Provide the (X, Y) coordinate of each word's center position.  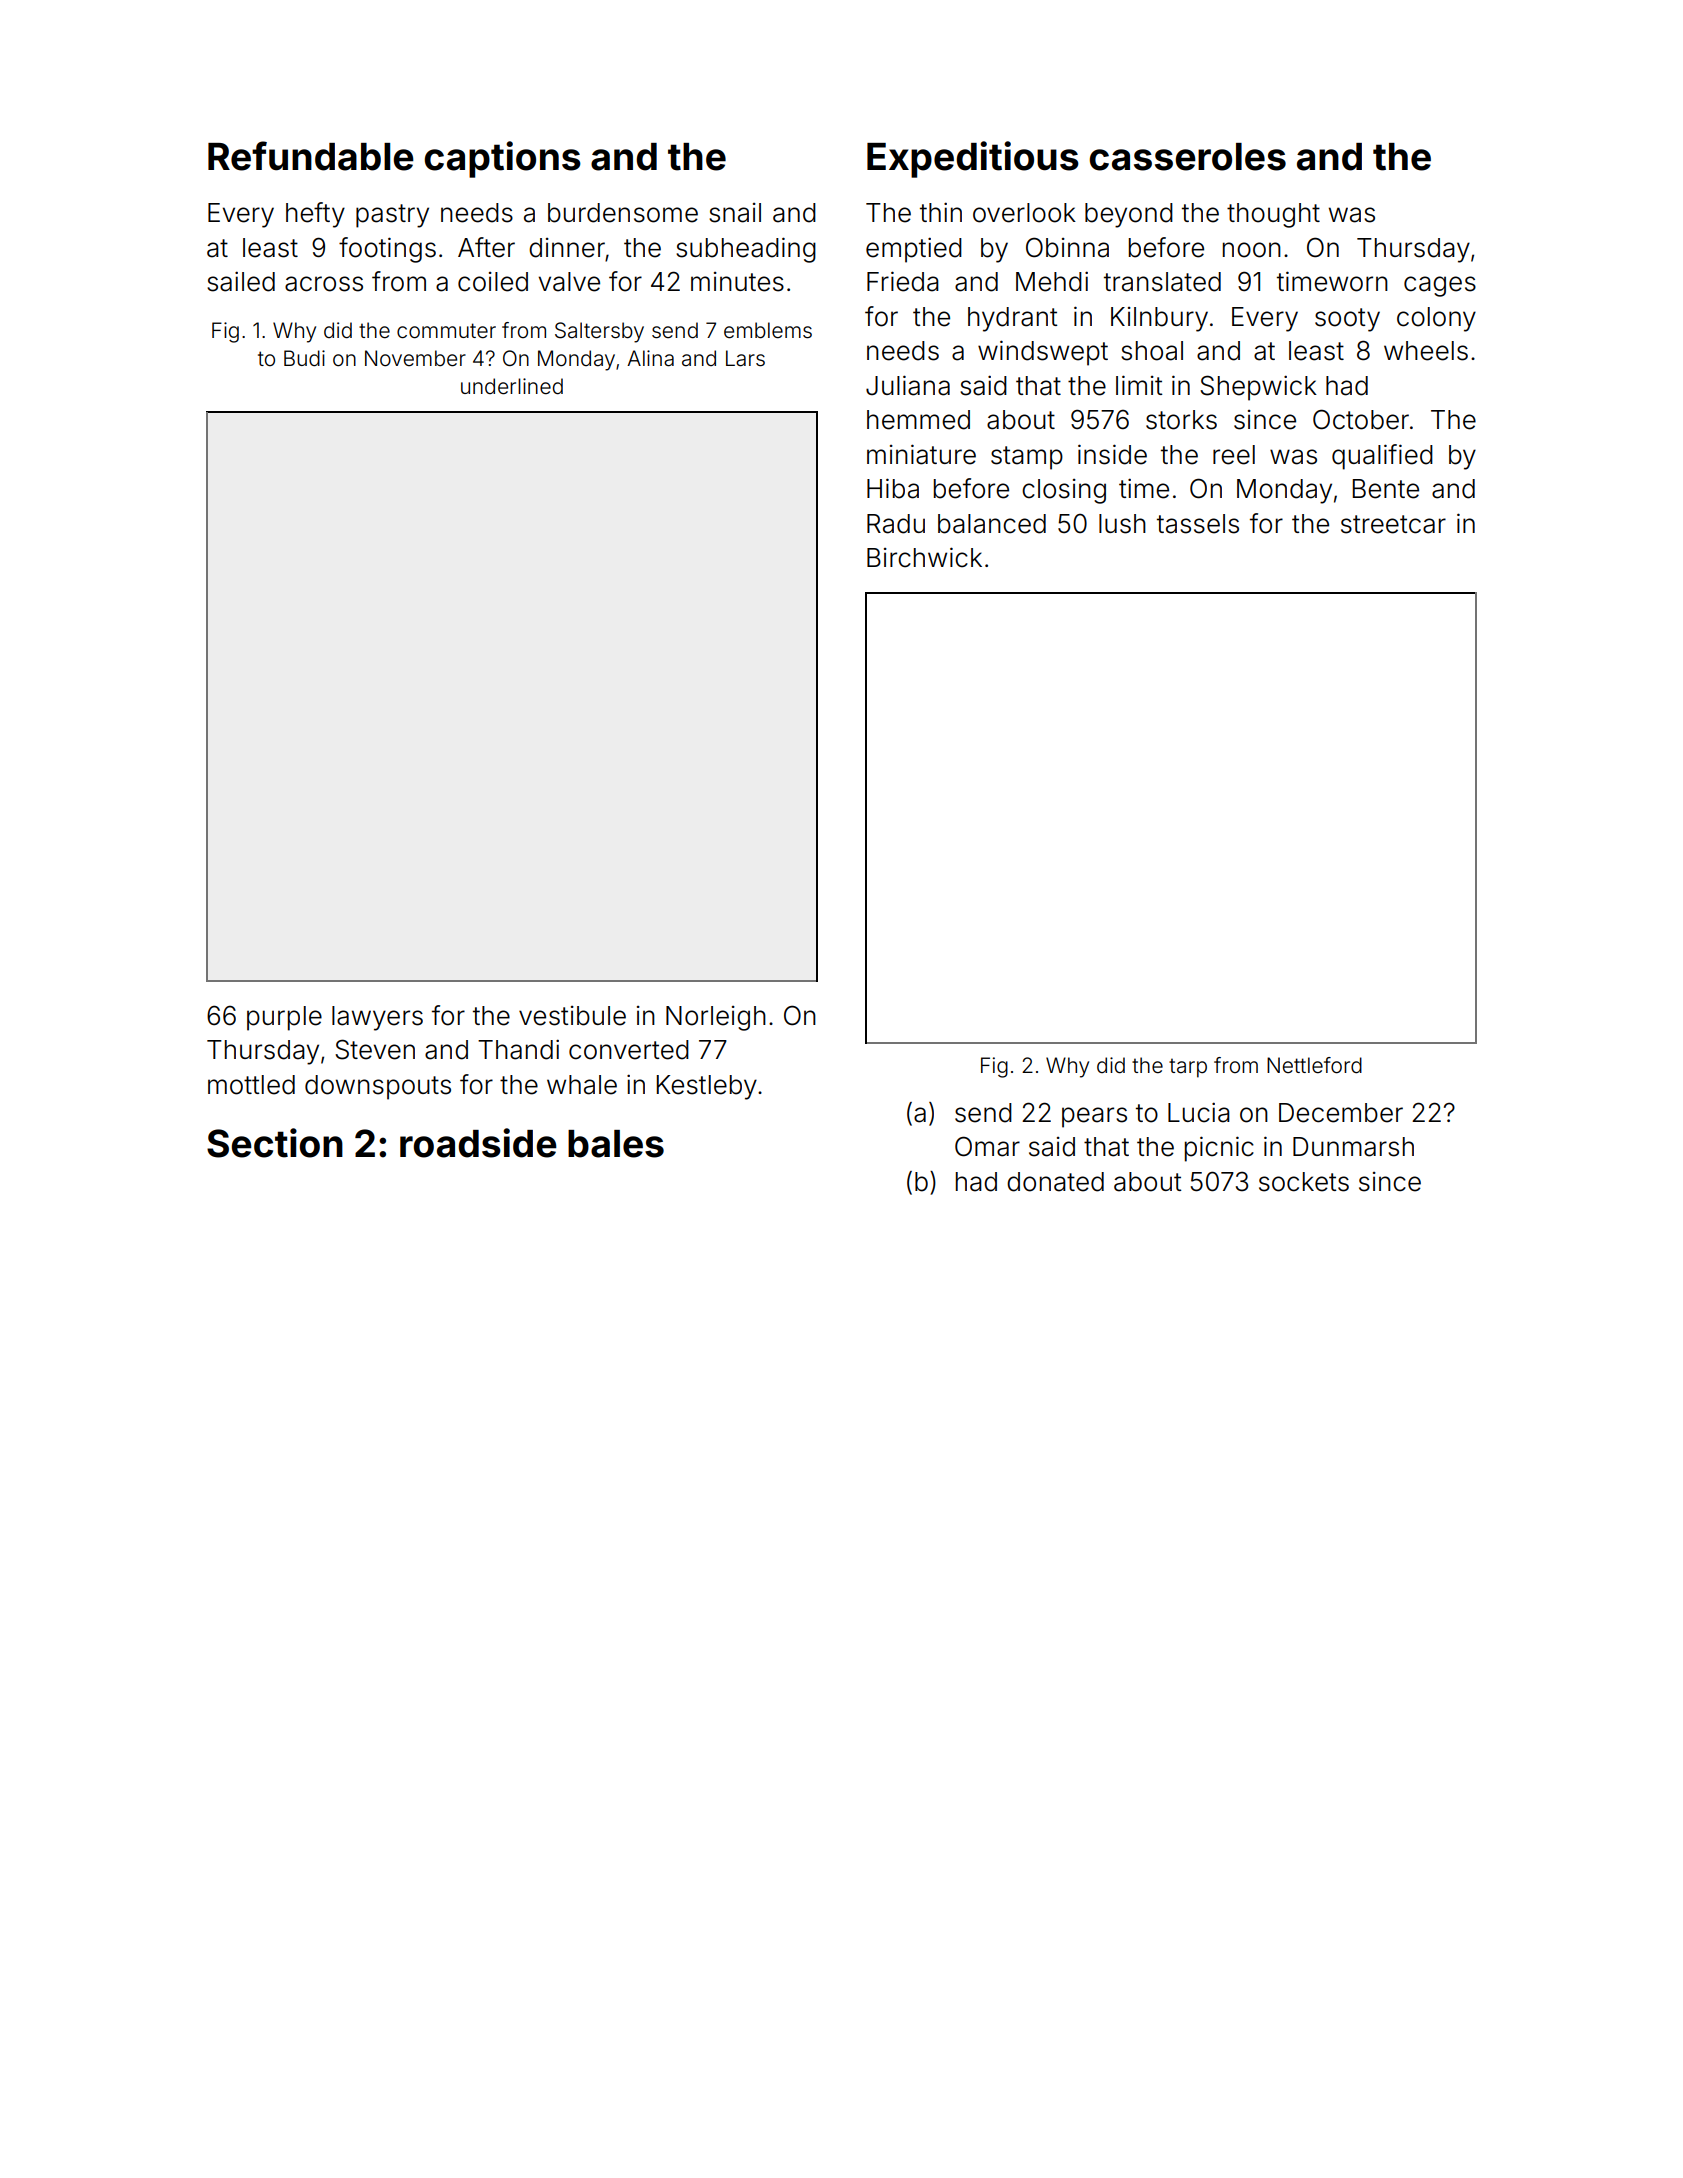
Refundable (311, 156)
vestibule (572, 1016)
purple (284, 1018)
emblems (768, 330)
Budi (304, 358)
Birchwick (924, 557)
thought (1273, 215)
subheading (746, 250)
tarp (1188, 1068)
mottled (251, 1085)
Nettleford (1314, 1065)
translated (1162, 282)
